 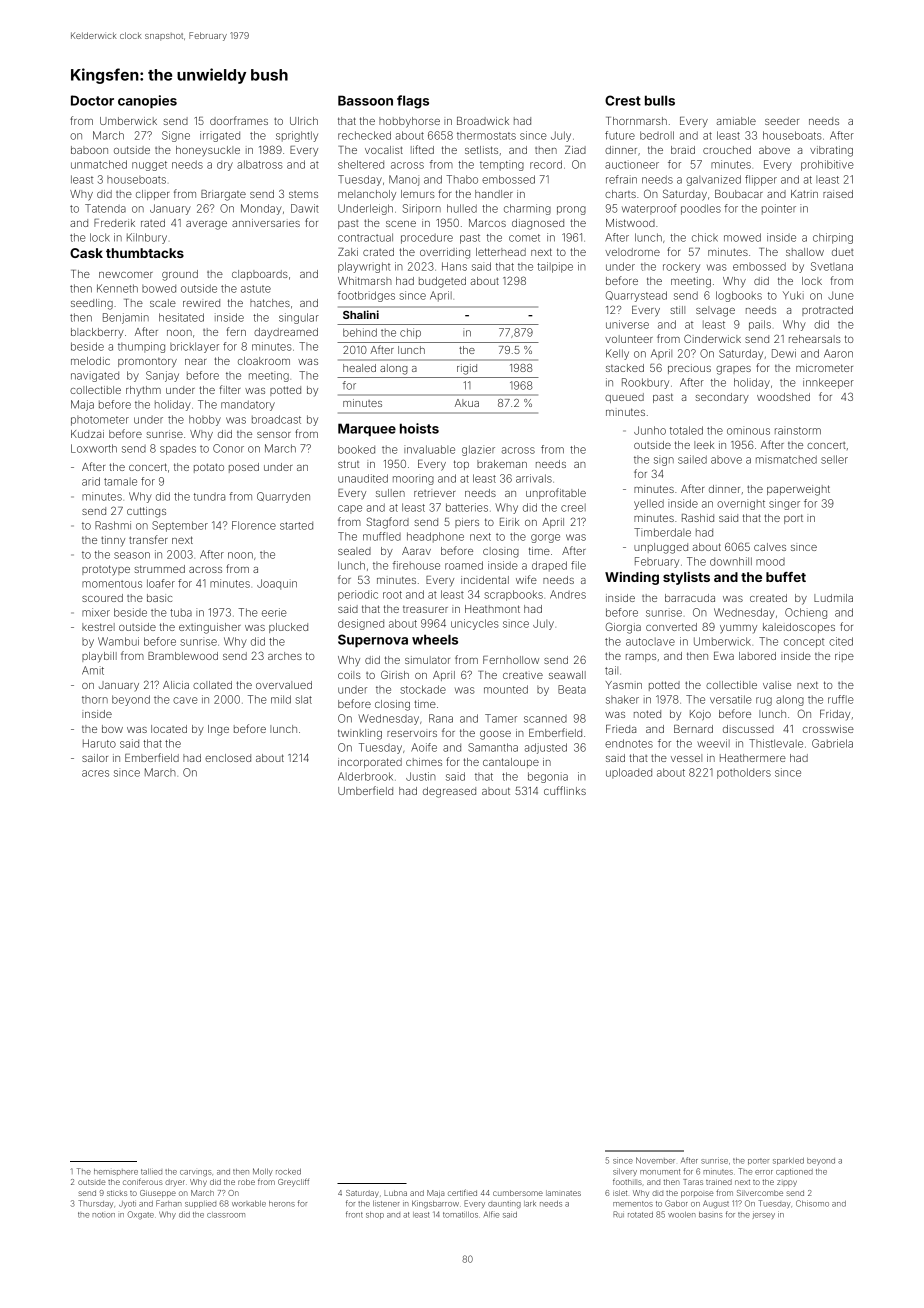 I want to click on mounted, so click(x=506, y=689).
